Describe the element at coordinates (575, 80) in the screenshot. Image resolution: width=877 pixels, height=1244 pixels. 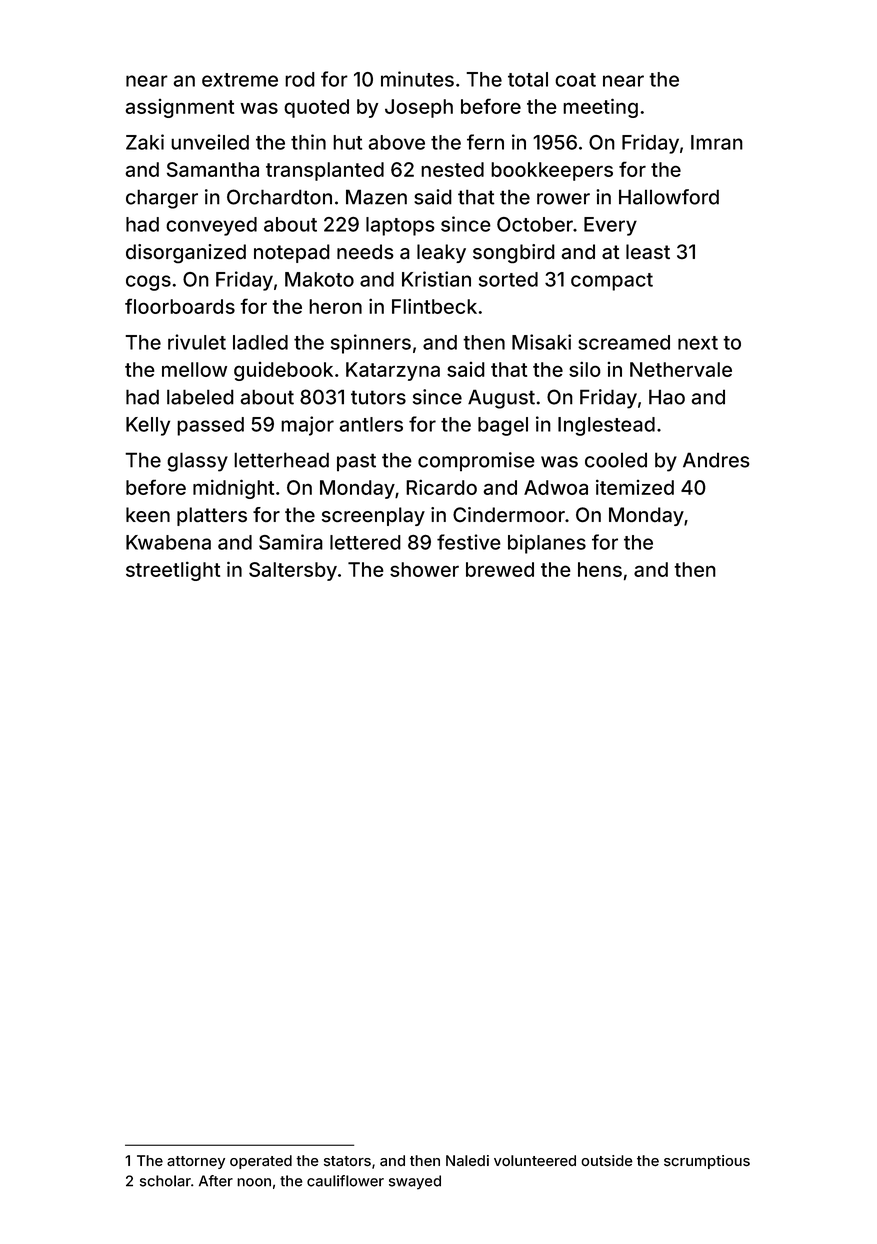
I see `coat` at that location.
